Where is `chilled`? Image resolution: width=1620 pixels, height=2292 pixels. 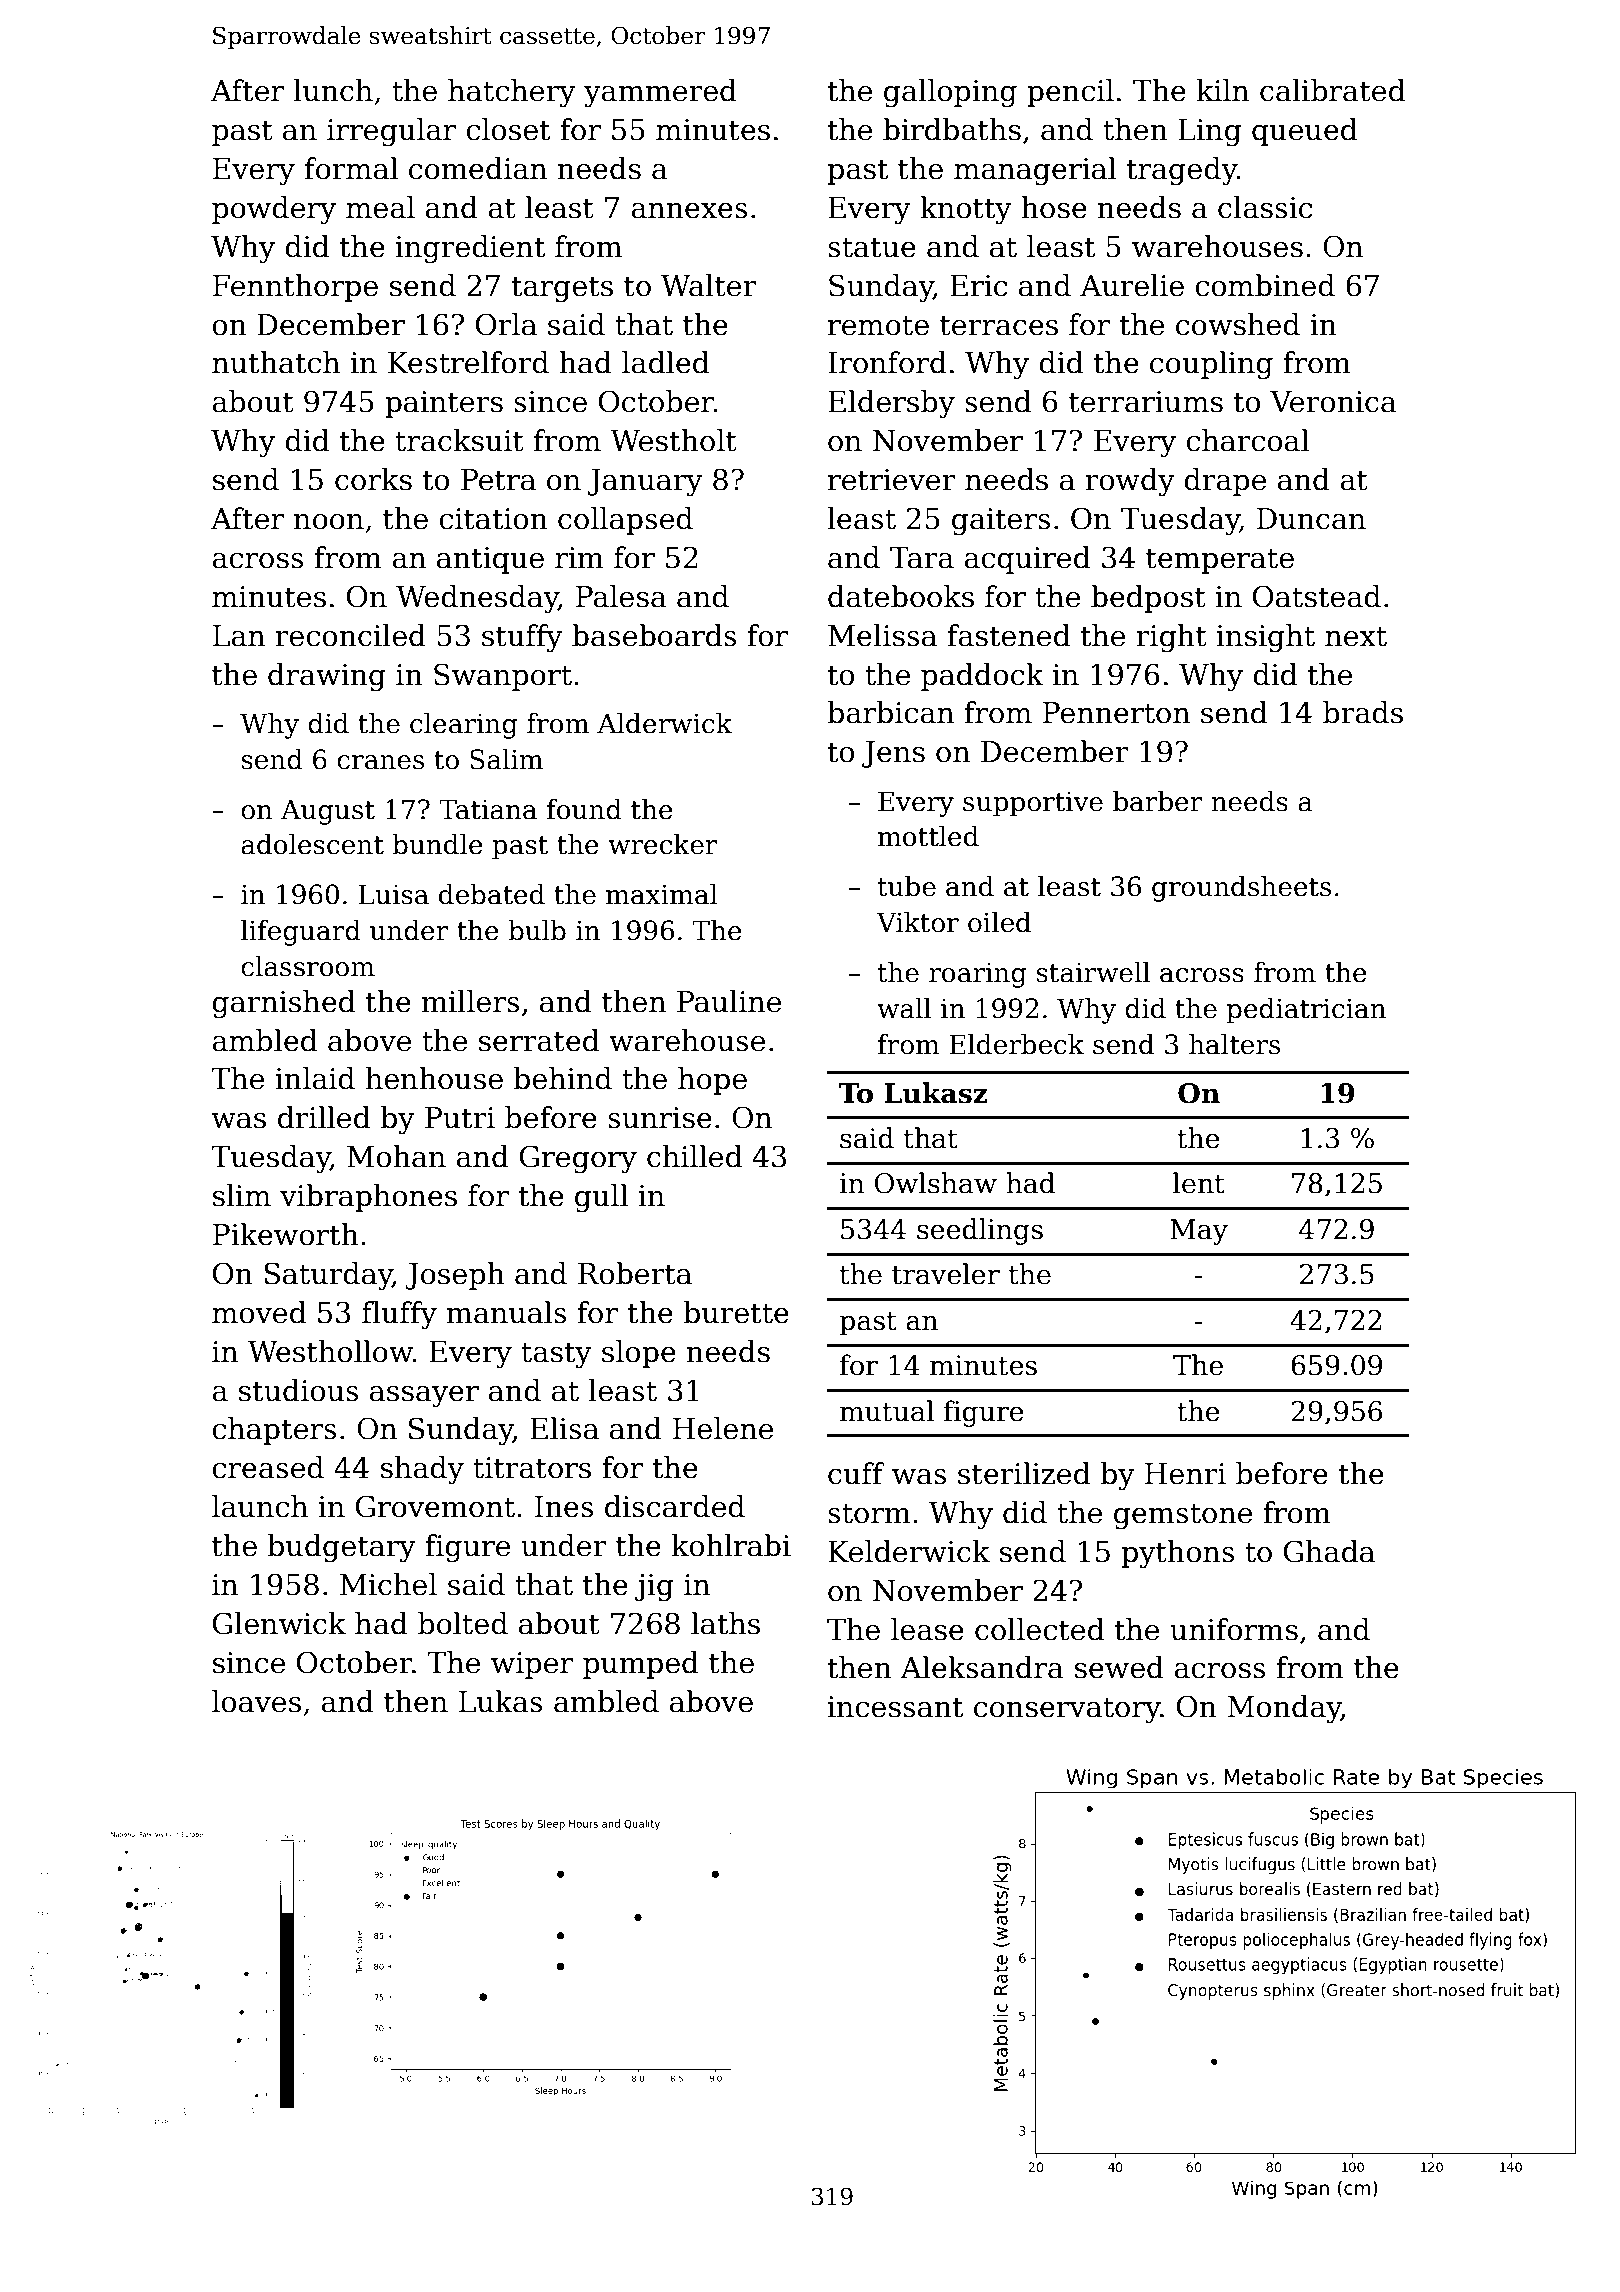 chilled is located at coordinates (694, 1156).
